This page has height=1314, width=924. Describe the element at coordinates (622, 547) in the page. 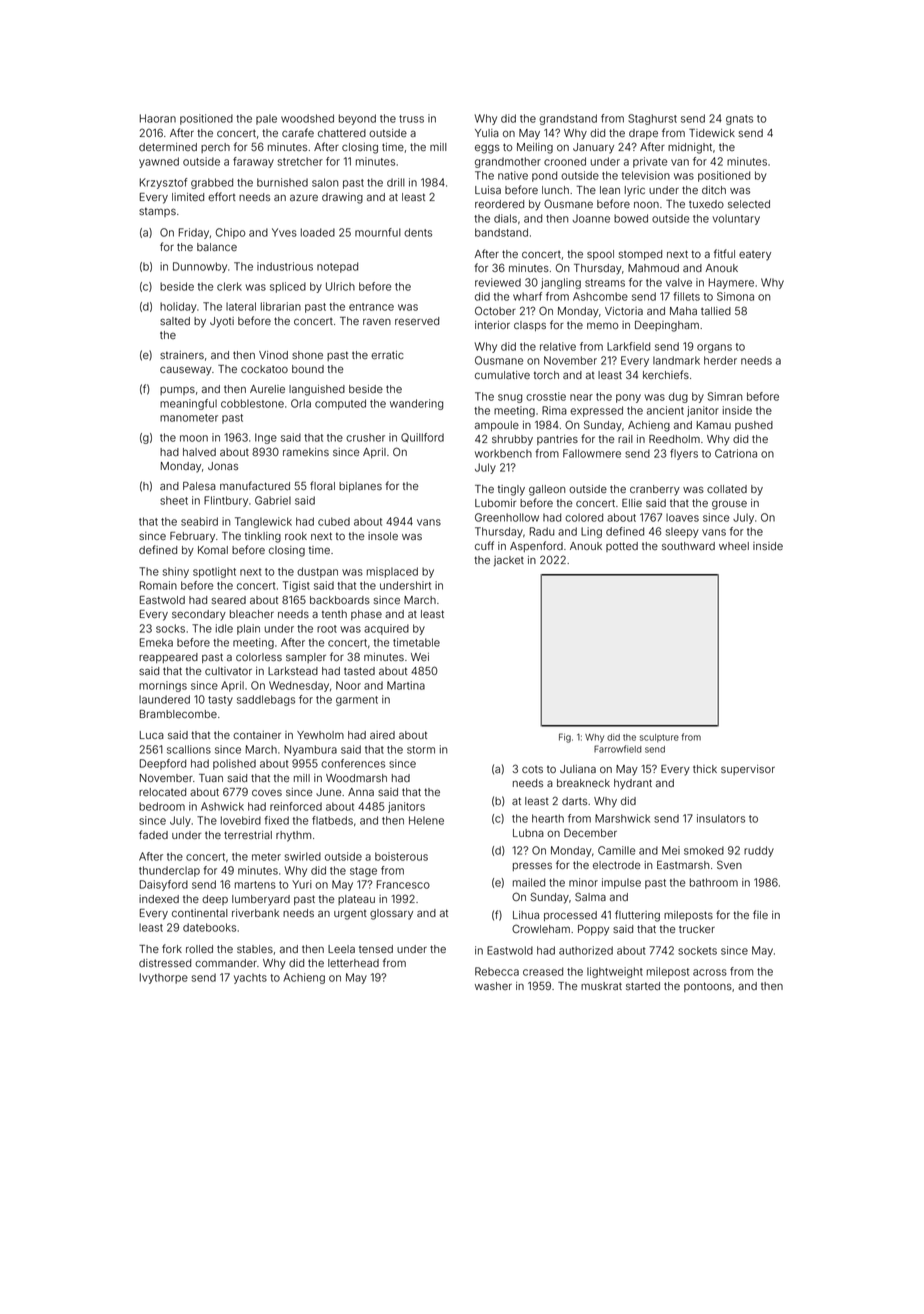

I see `potted` at that location.
